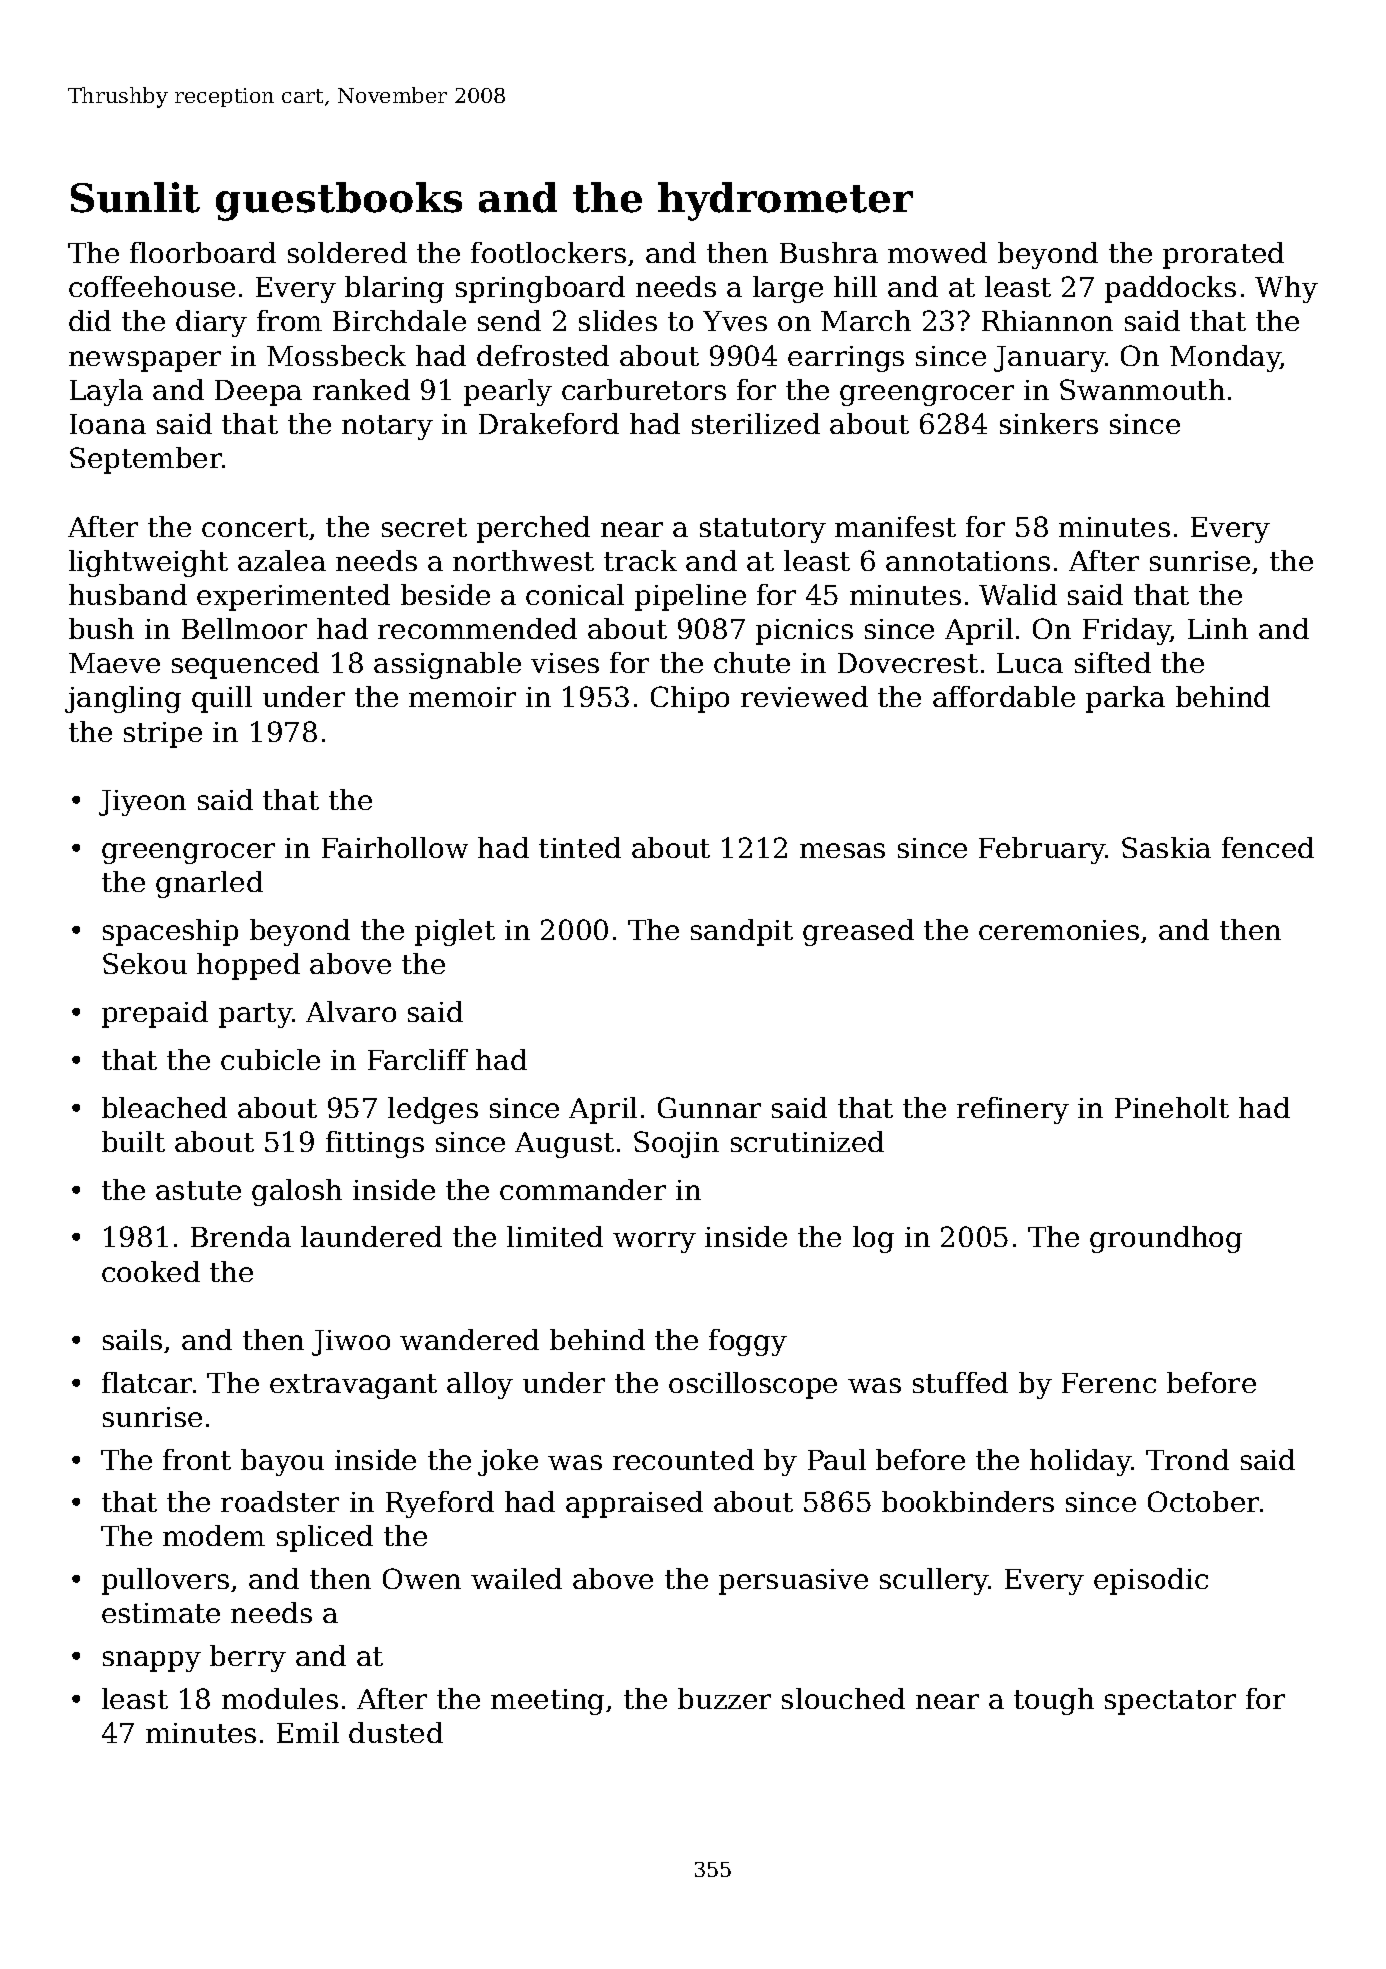 The image size is (1386, 1969). What do you see at coordinates (644, 389) in the document?
I see `carburetors` at bounding box center [644, 389].
